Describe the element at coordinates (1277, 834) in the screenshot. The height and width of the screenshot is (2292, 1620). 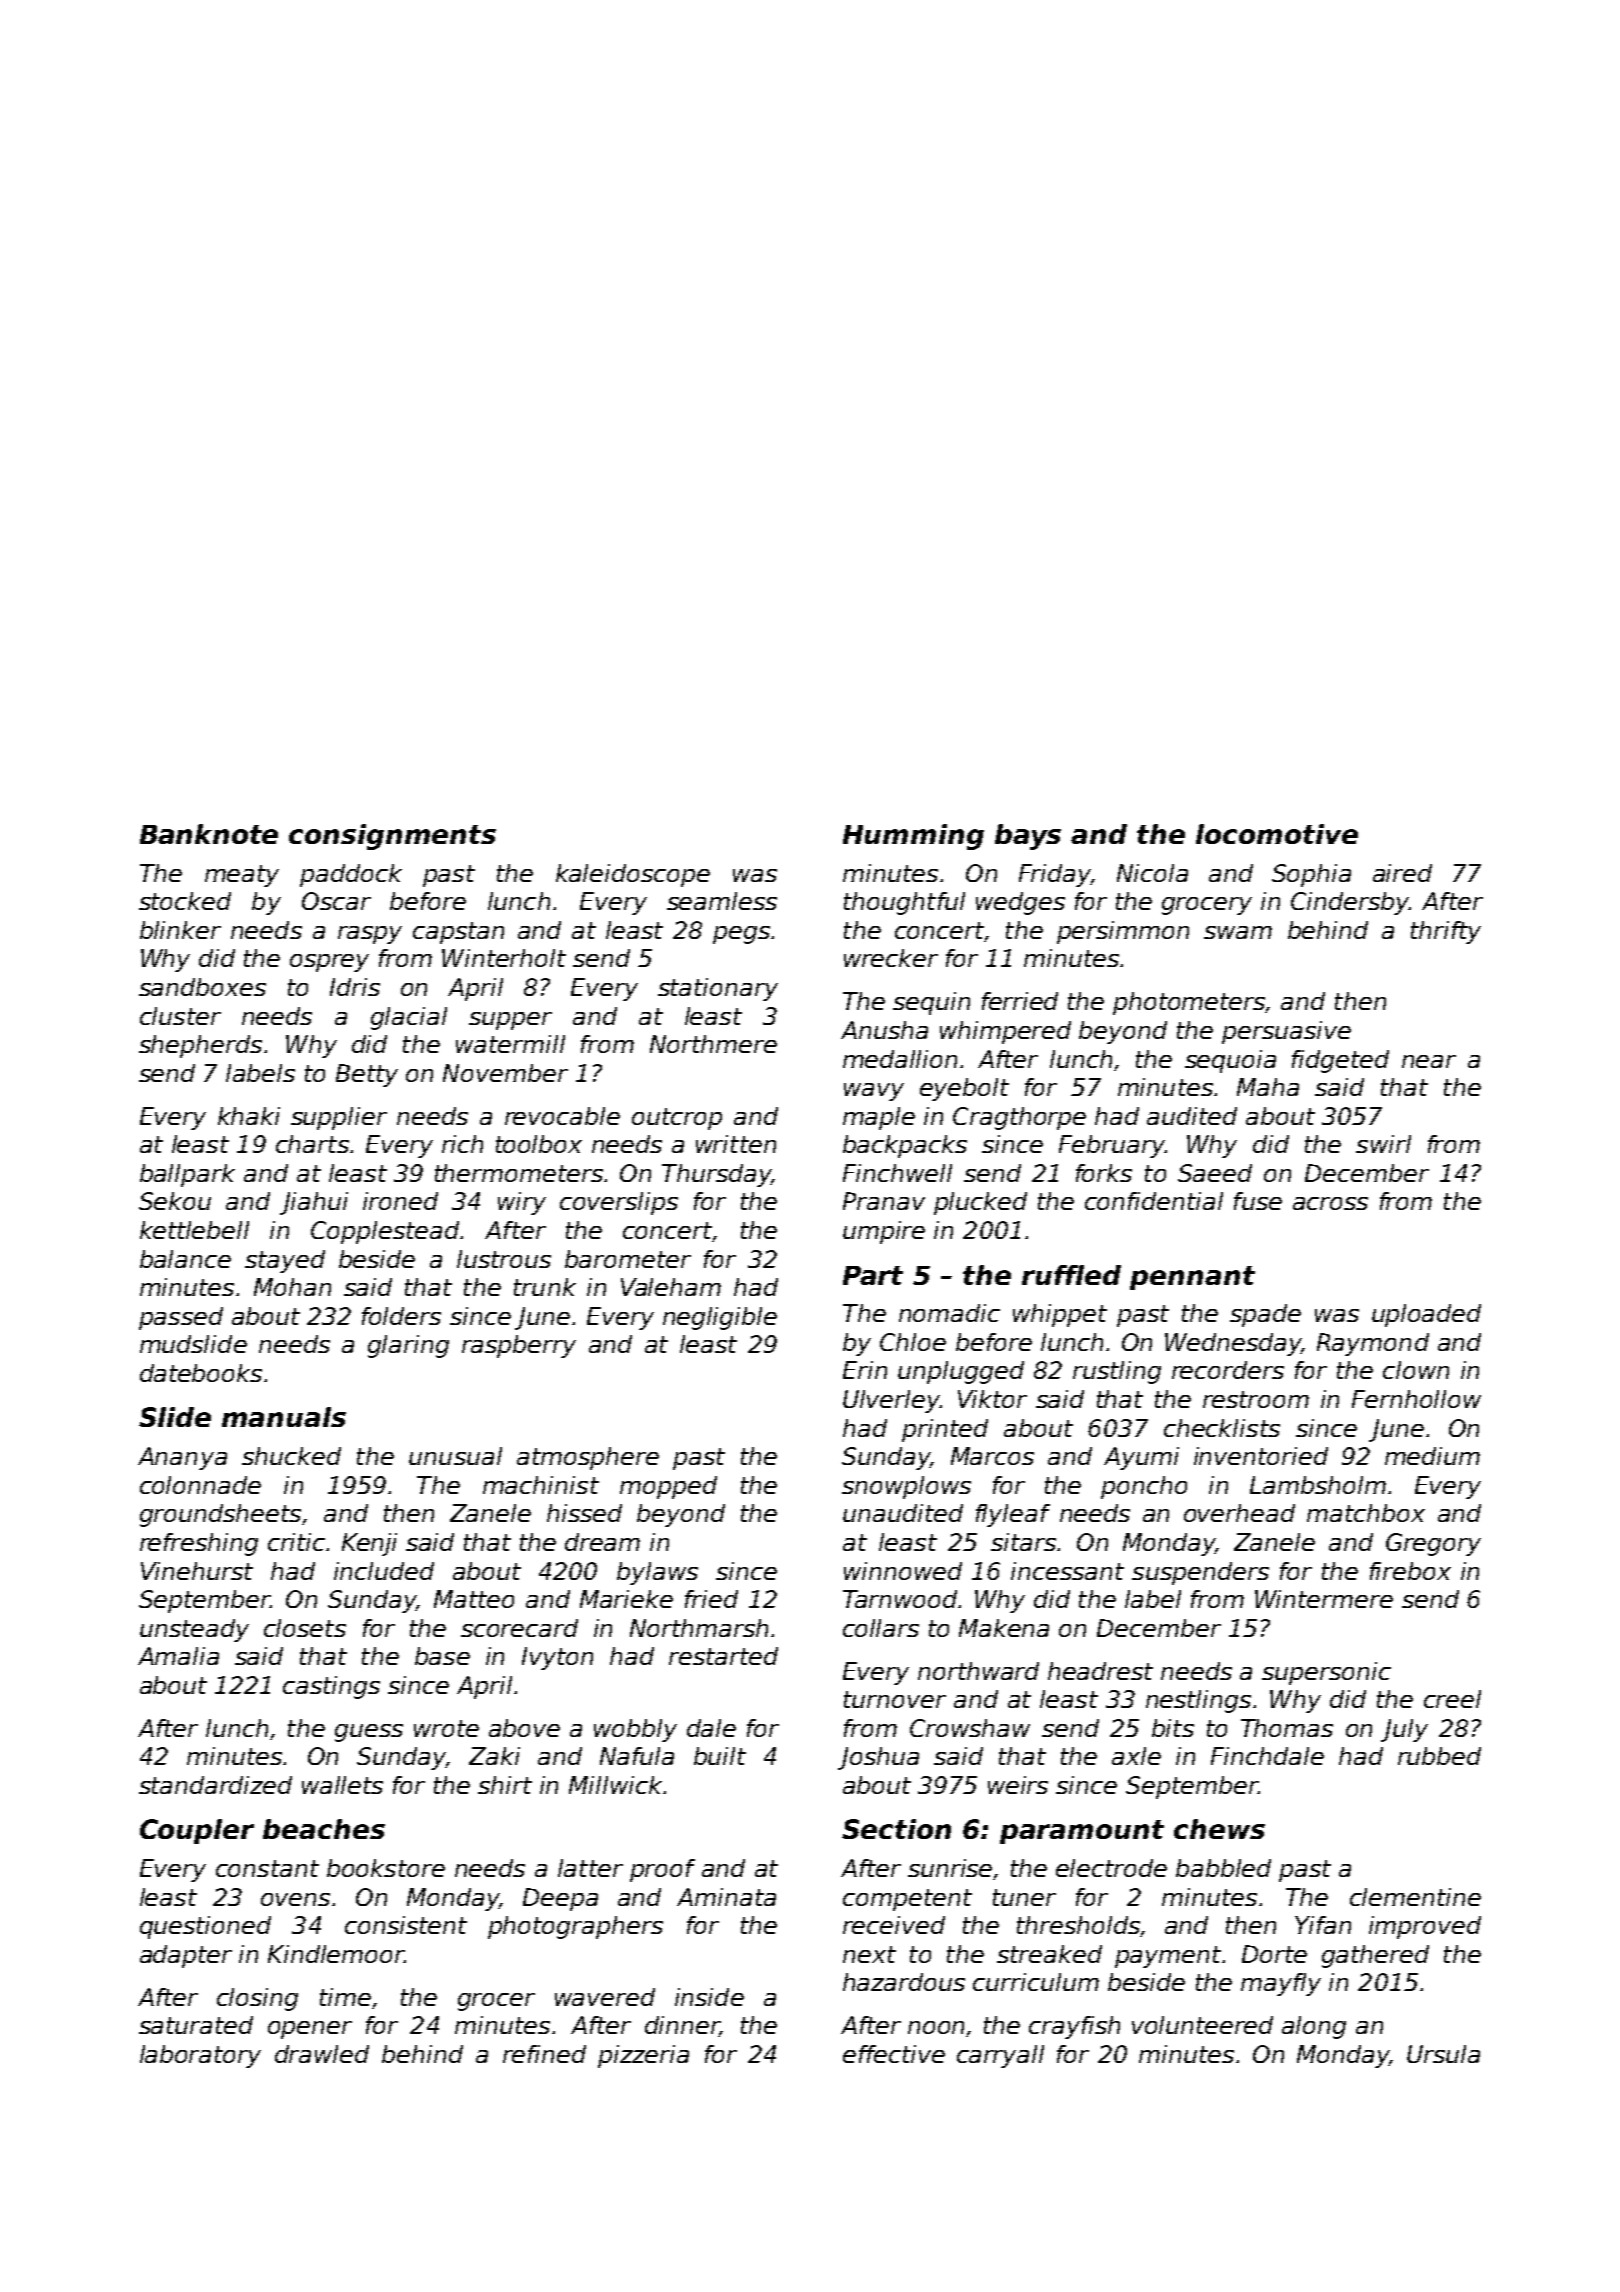
I see `locomotive` at that location.
